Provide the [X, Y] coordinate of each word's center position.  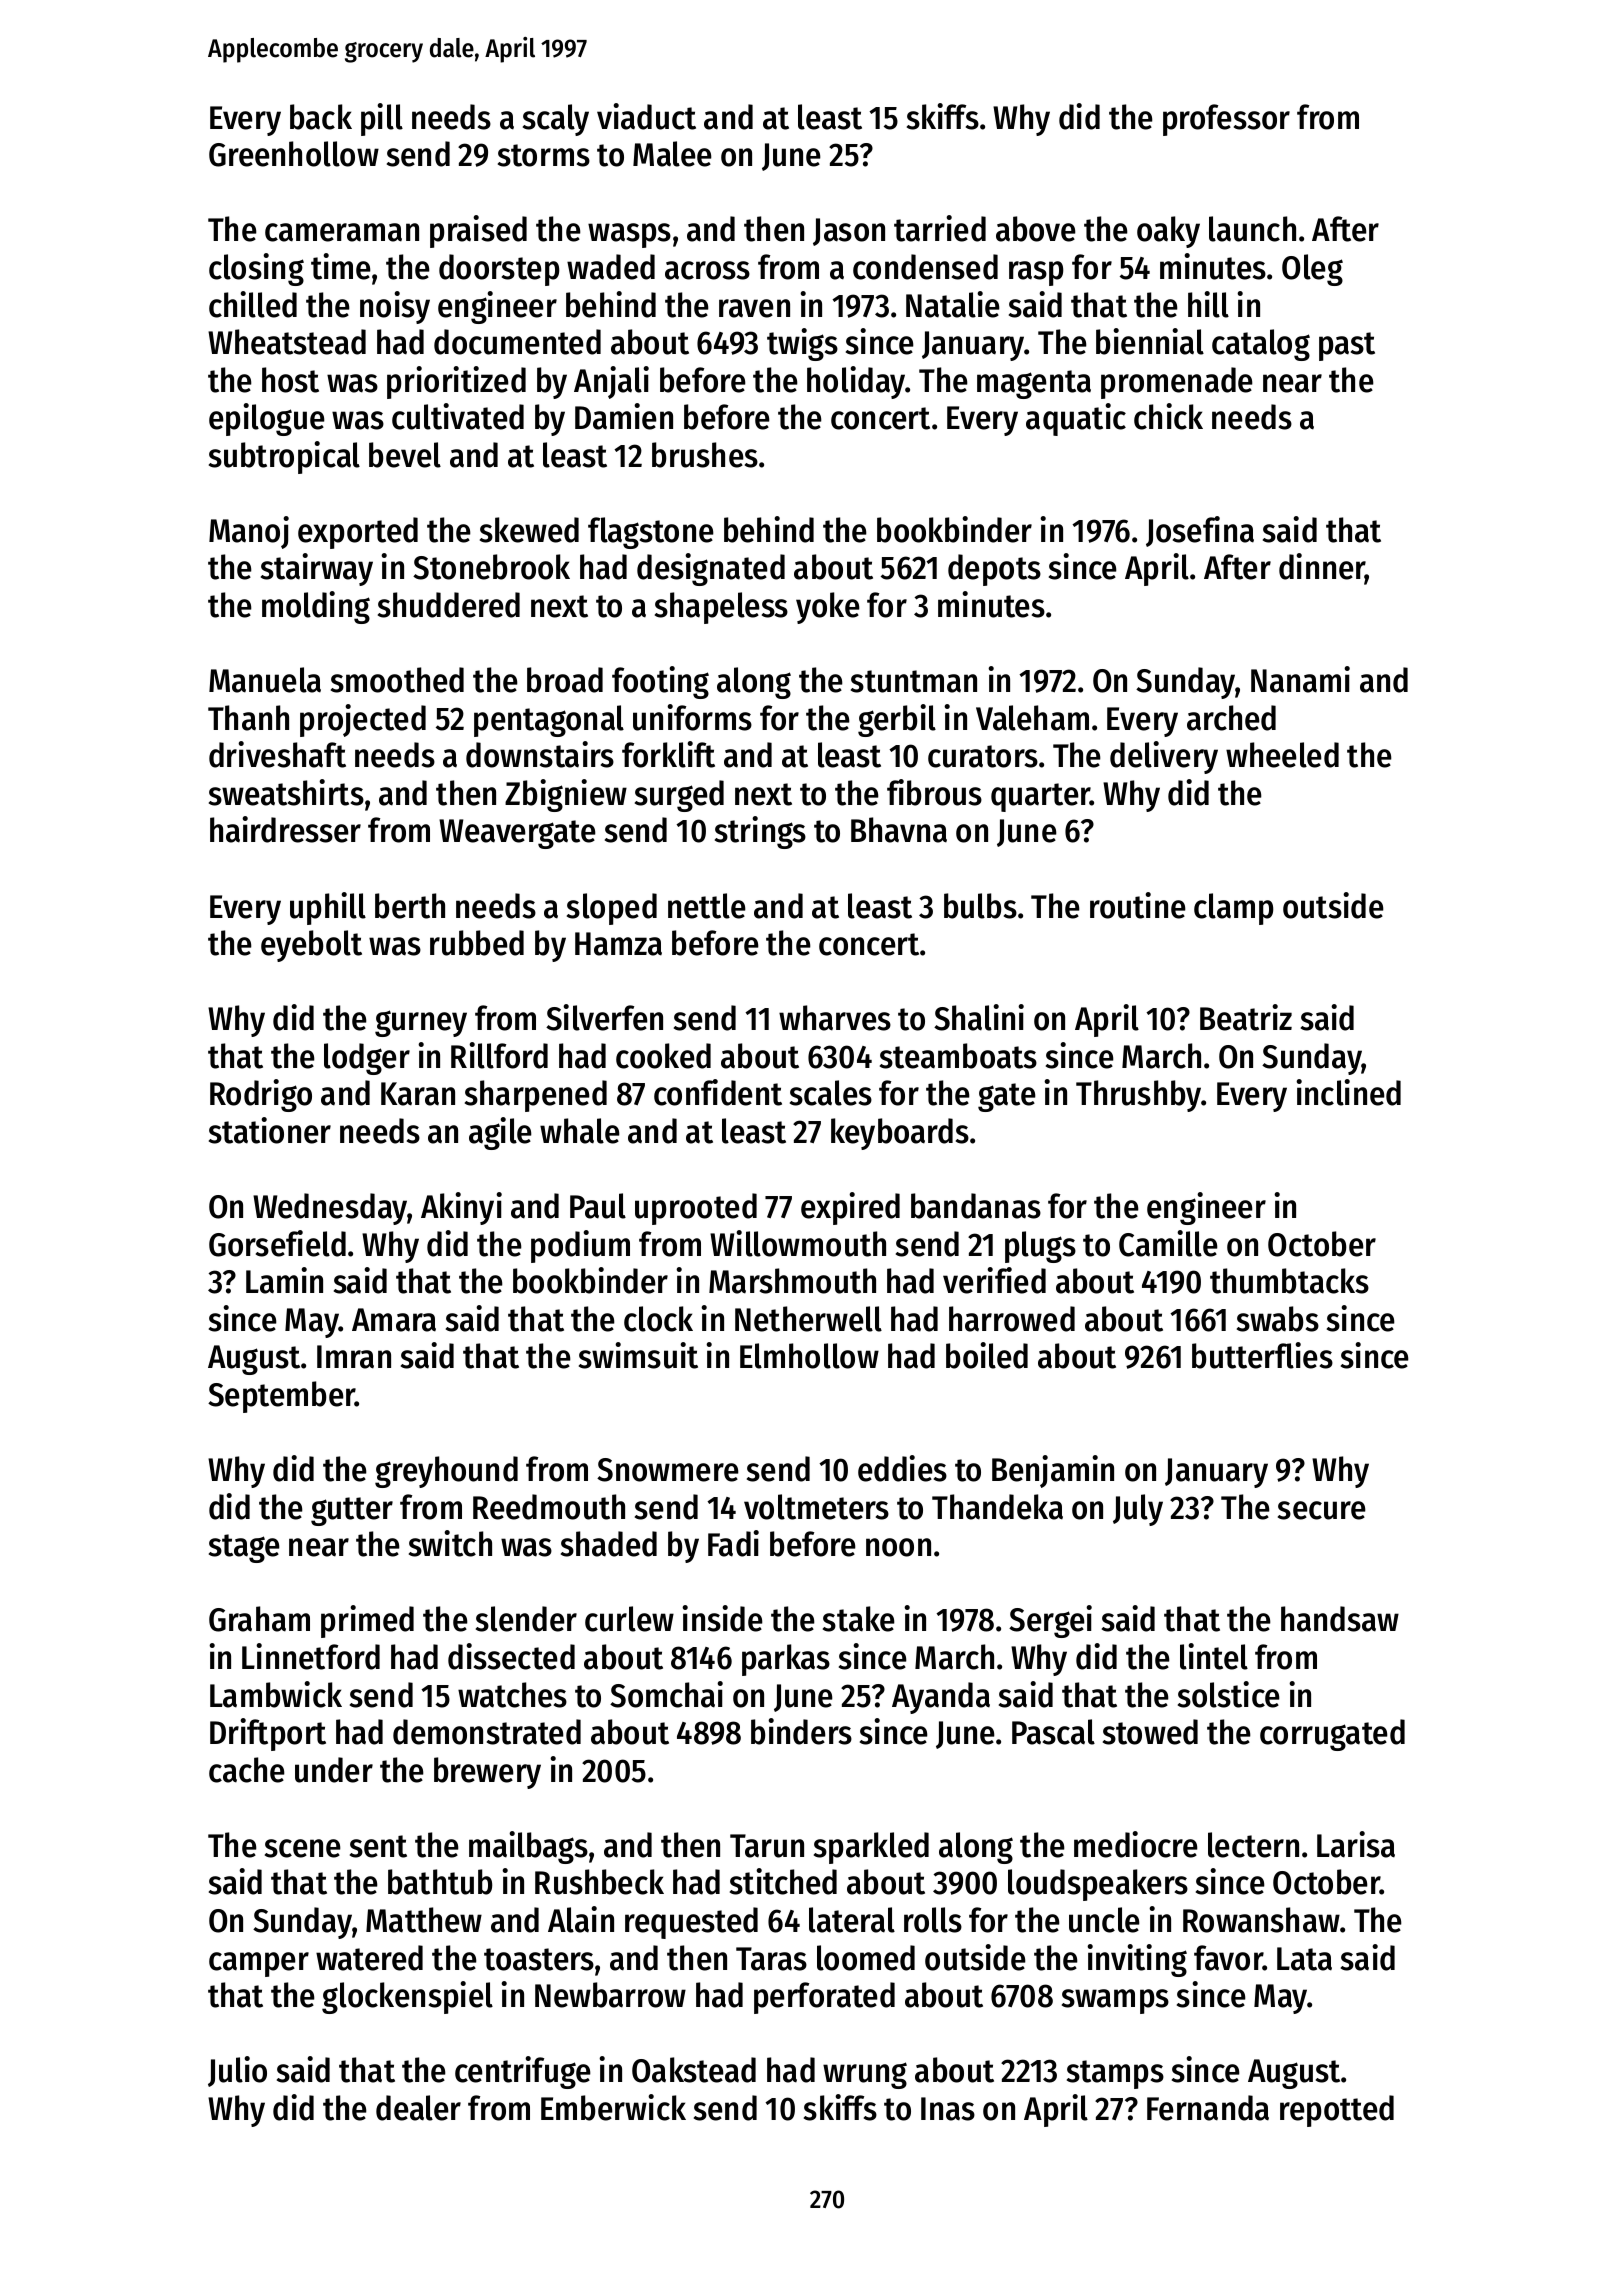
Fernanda [1208, 2108]
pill [382, 119]
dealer [418, 2108]
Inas [948, 2109]
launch [1252, 229]
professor [1226, 120]
